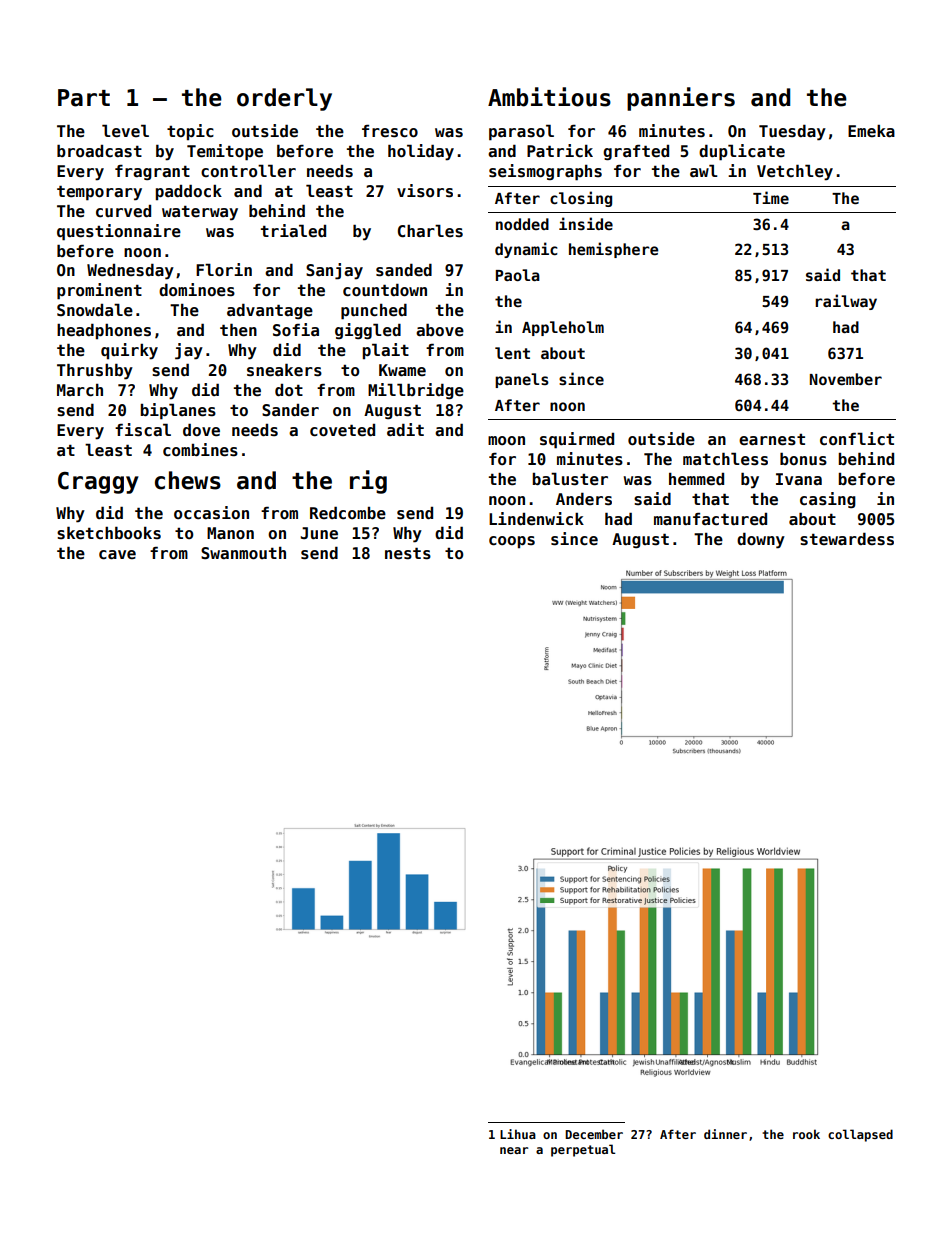  What do you see at coordinates (613, 250) in the document?
I see `hemisphere` at bounding box center [613, 250].
